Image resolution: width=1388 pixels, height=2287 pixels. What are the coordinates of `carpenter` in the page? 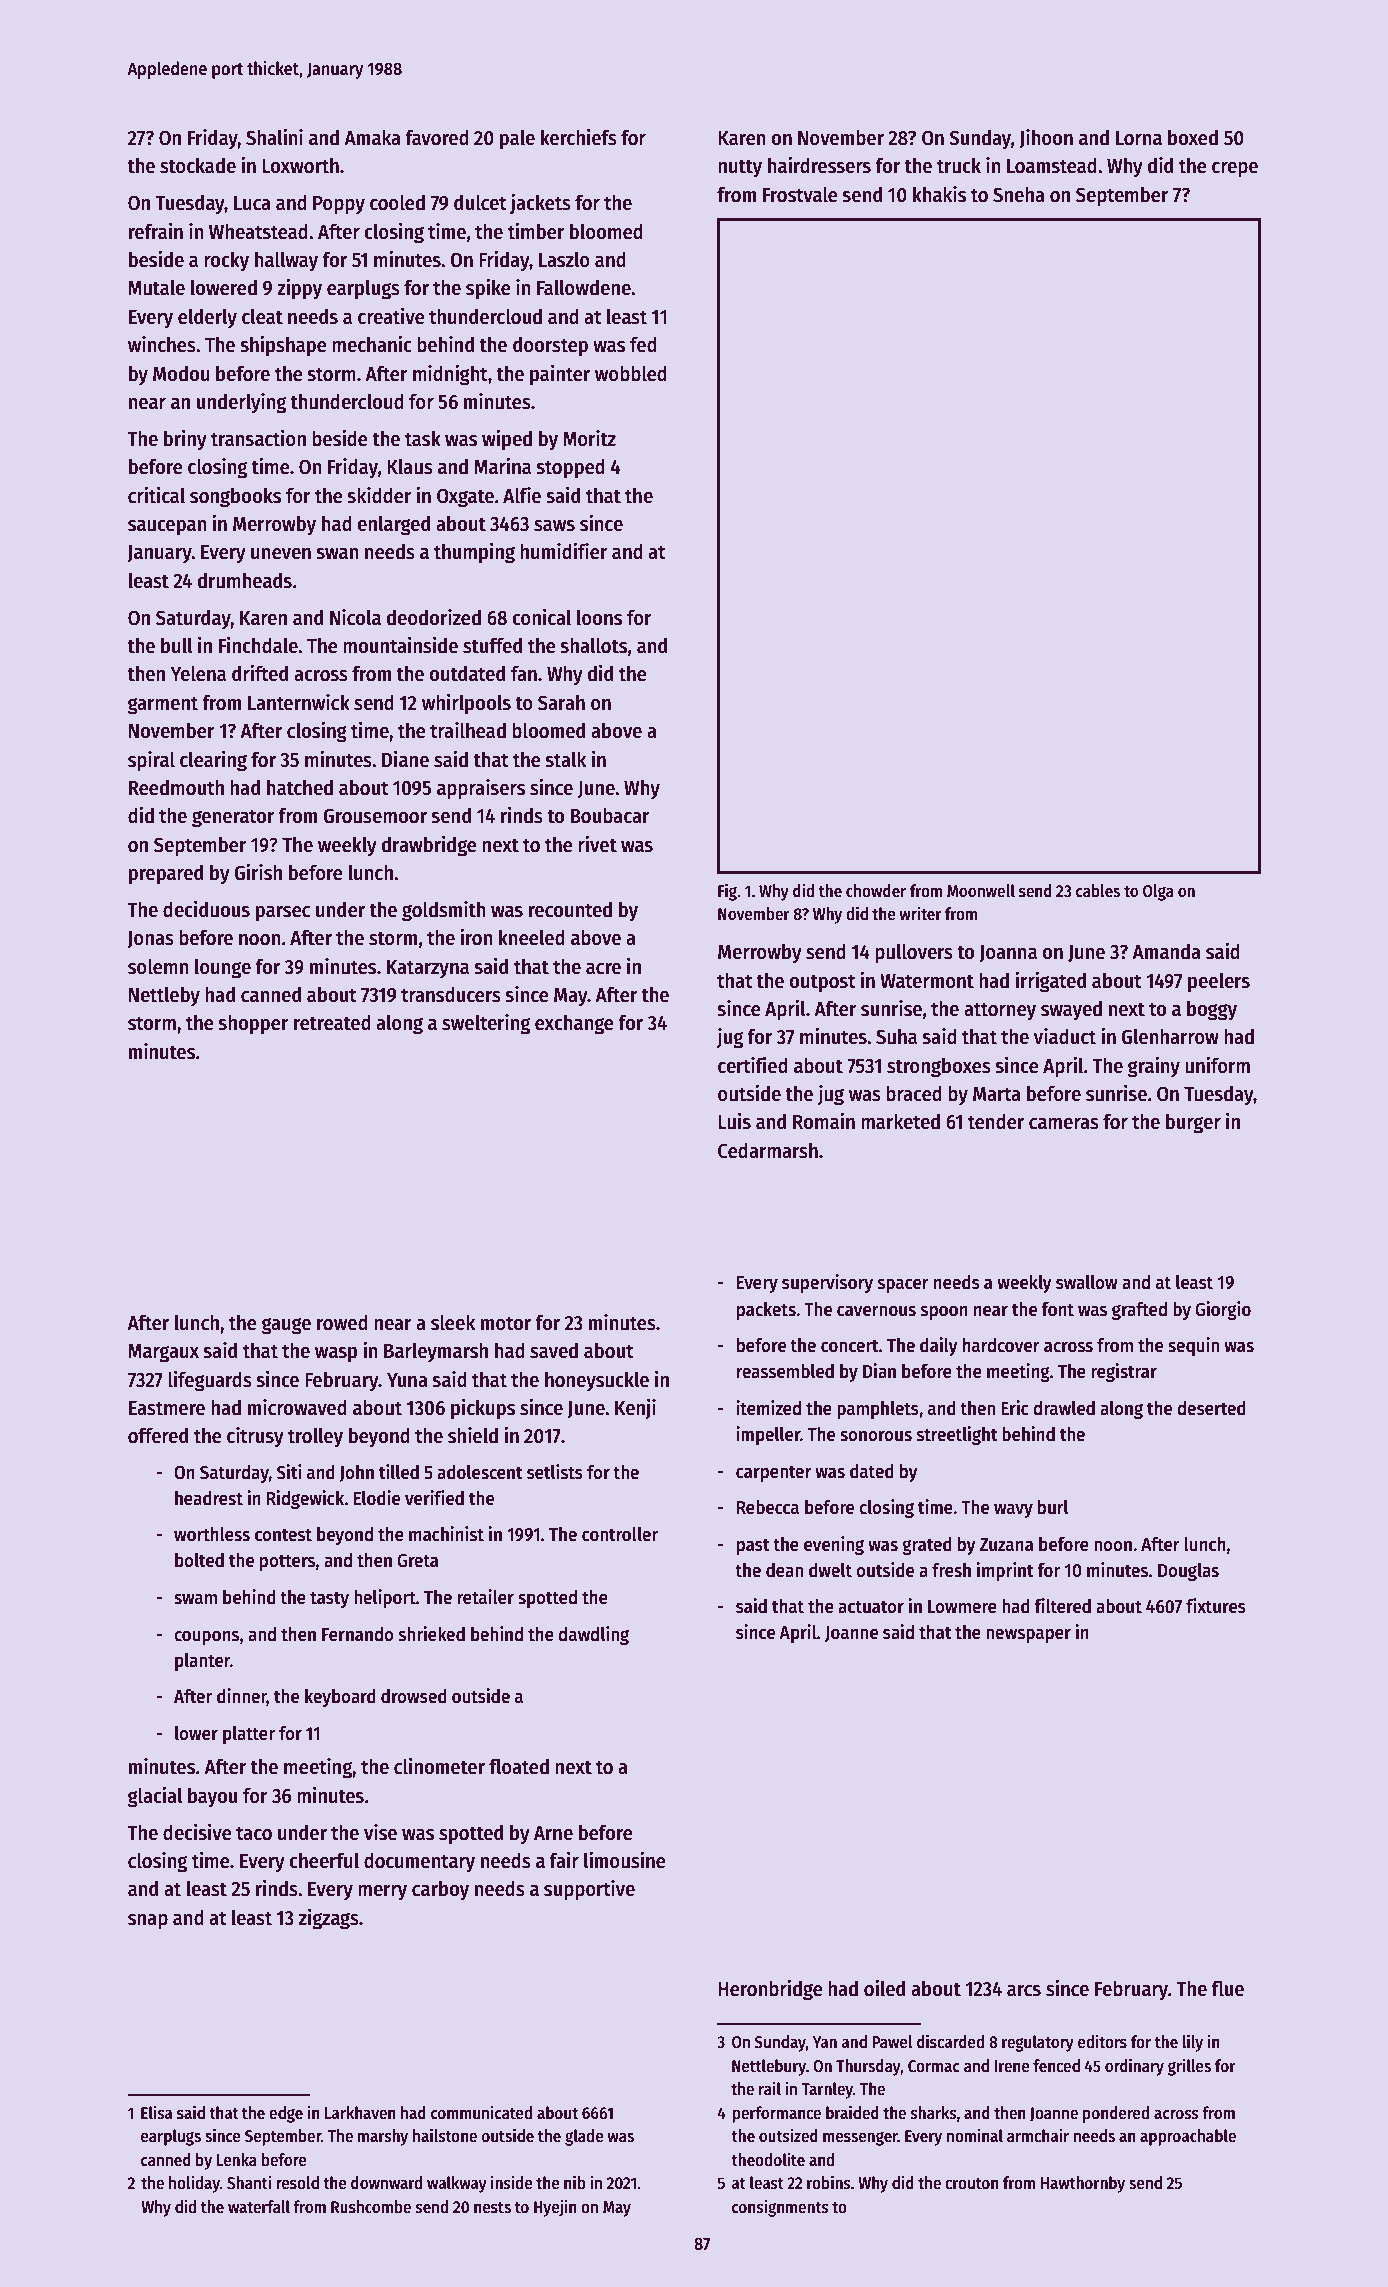 It's located at (774, 1473).
